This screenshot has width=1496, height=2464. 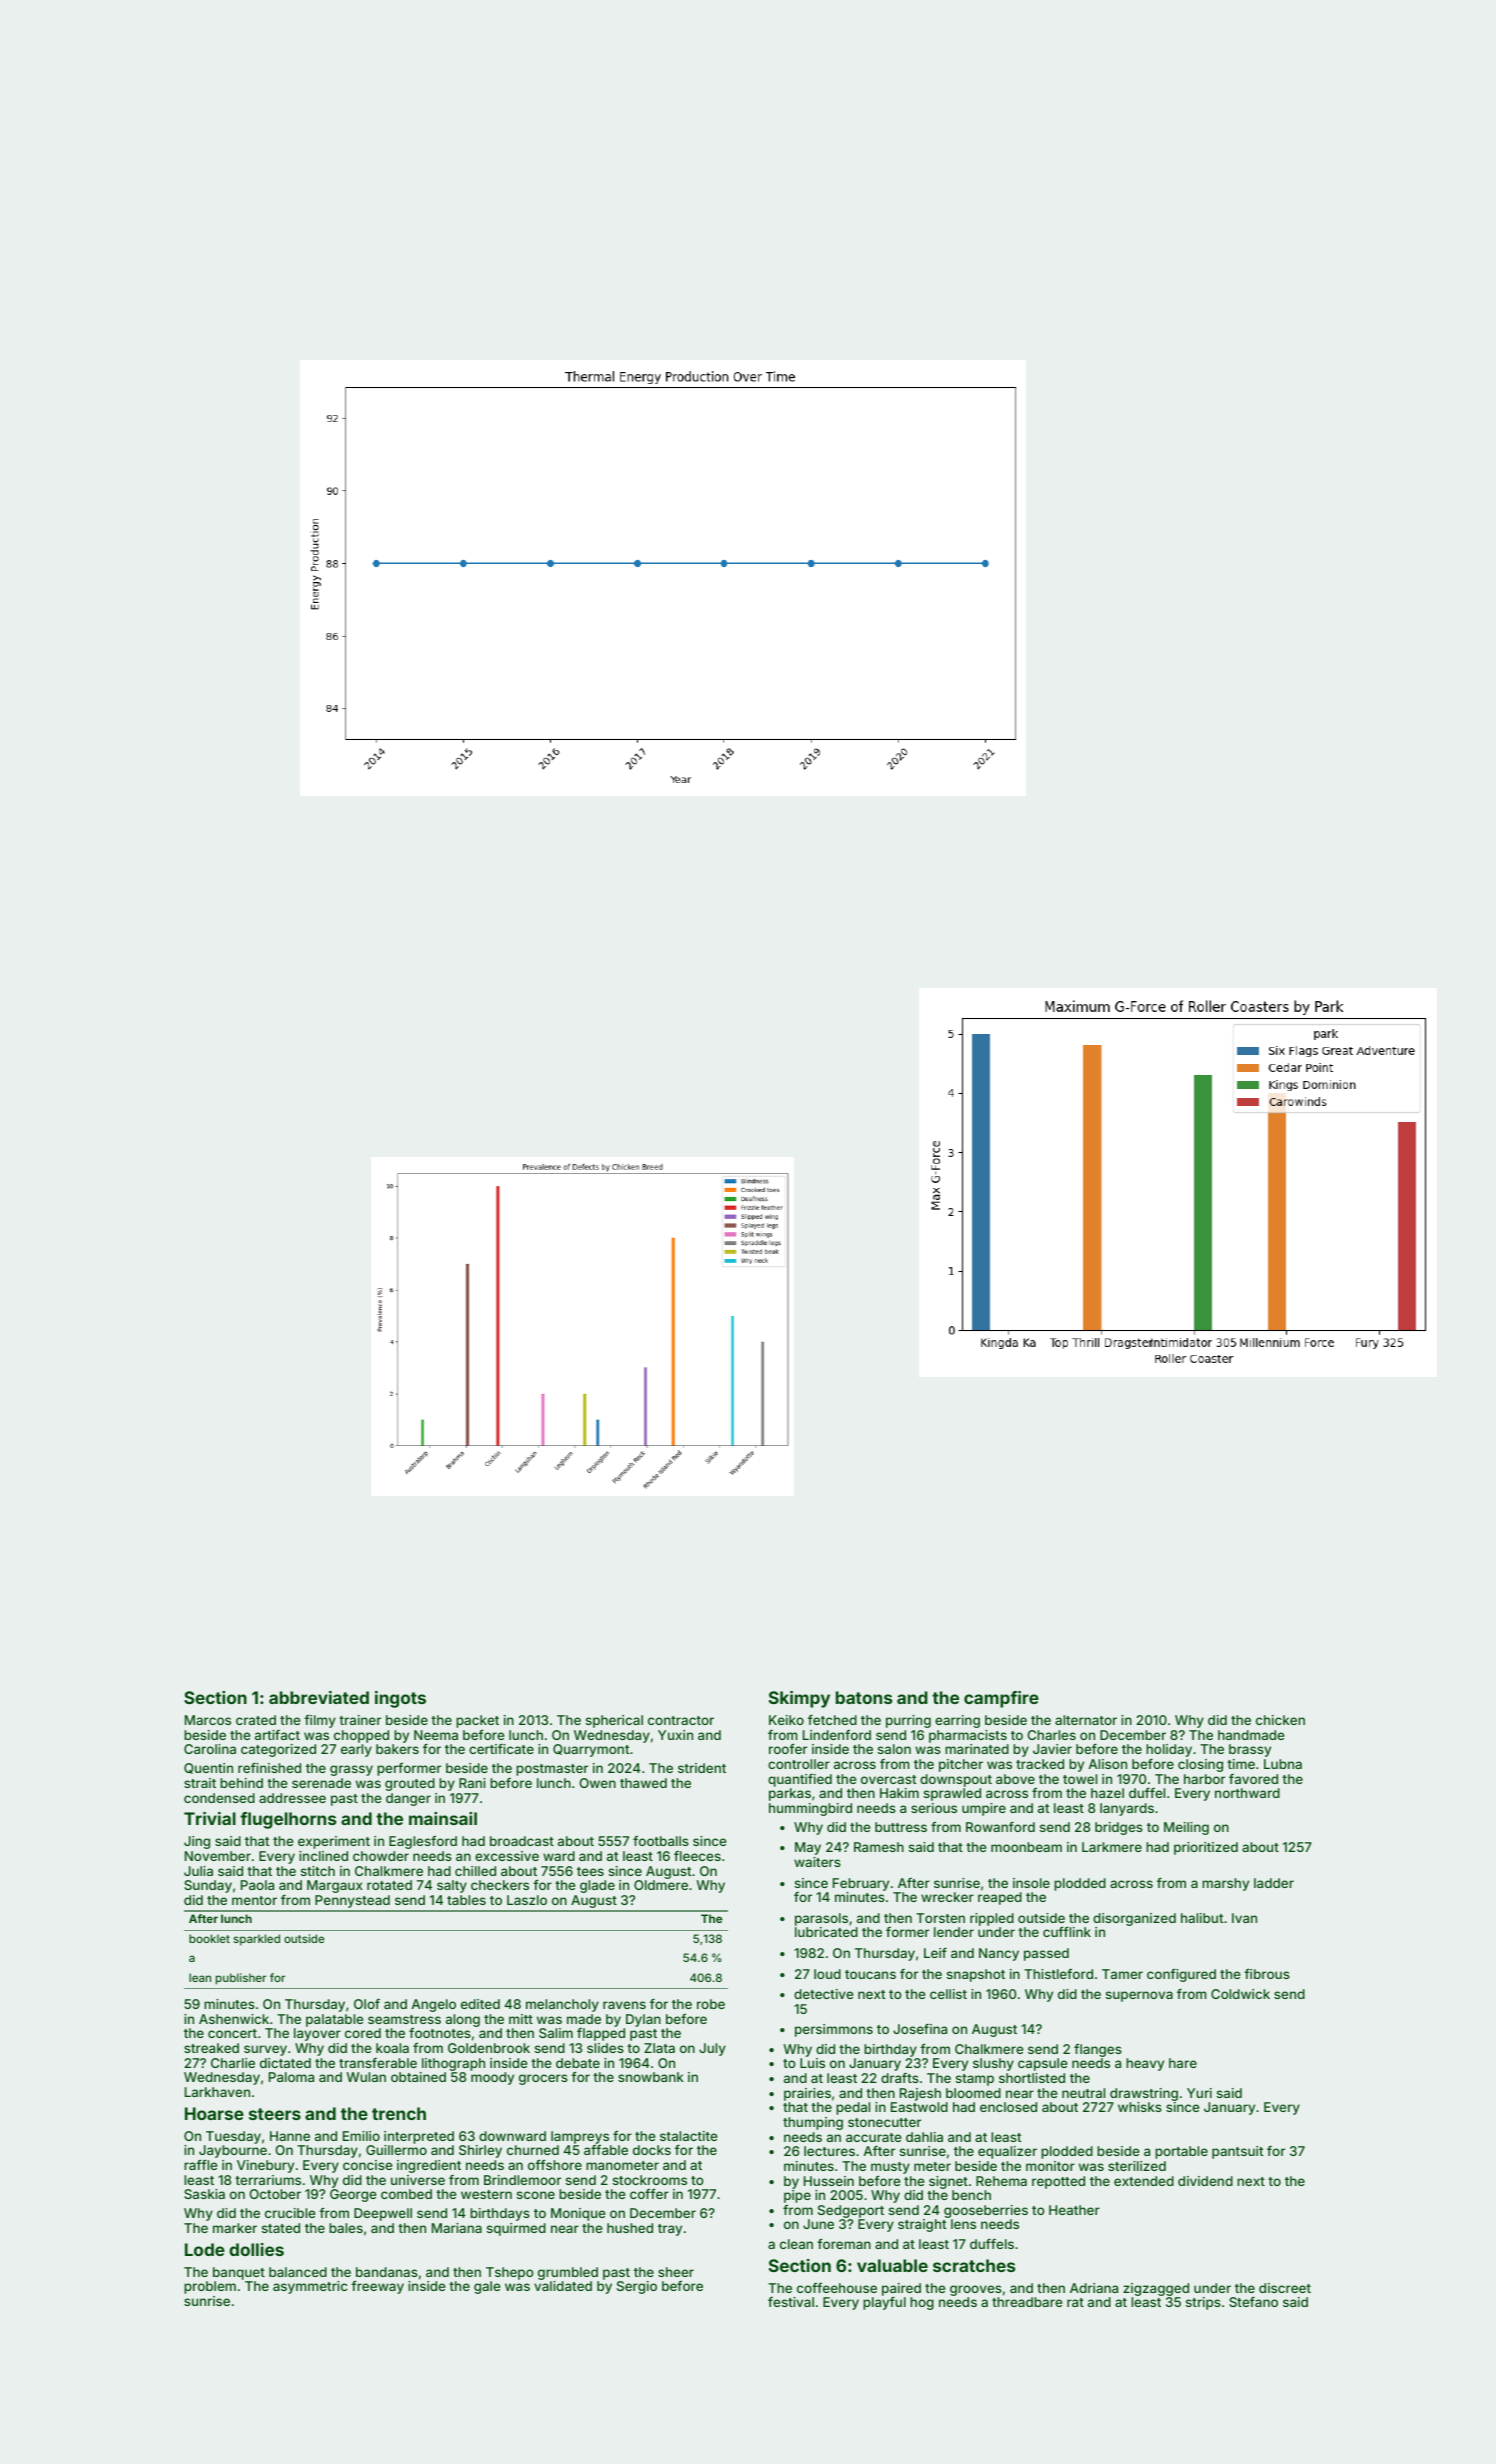 What do you see at coordinates (799, 1699) in the screenshot?
I see `Skimpy` at bounding box center [799, 1699].
